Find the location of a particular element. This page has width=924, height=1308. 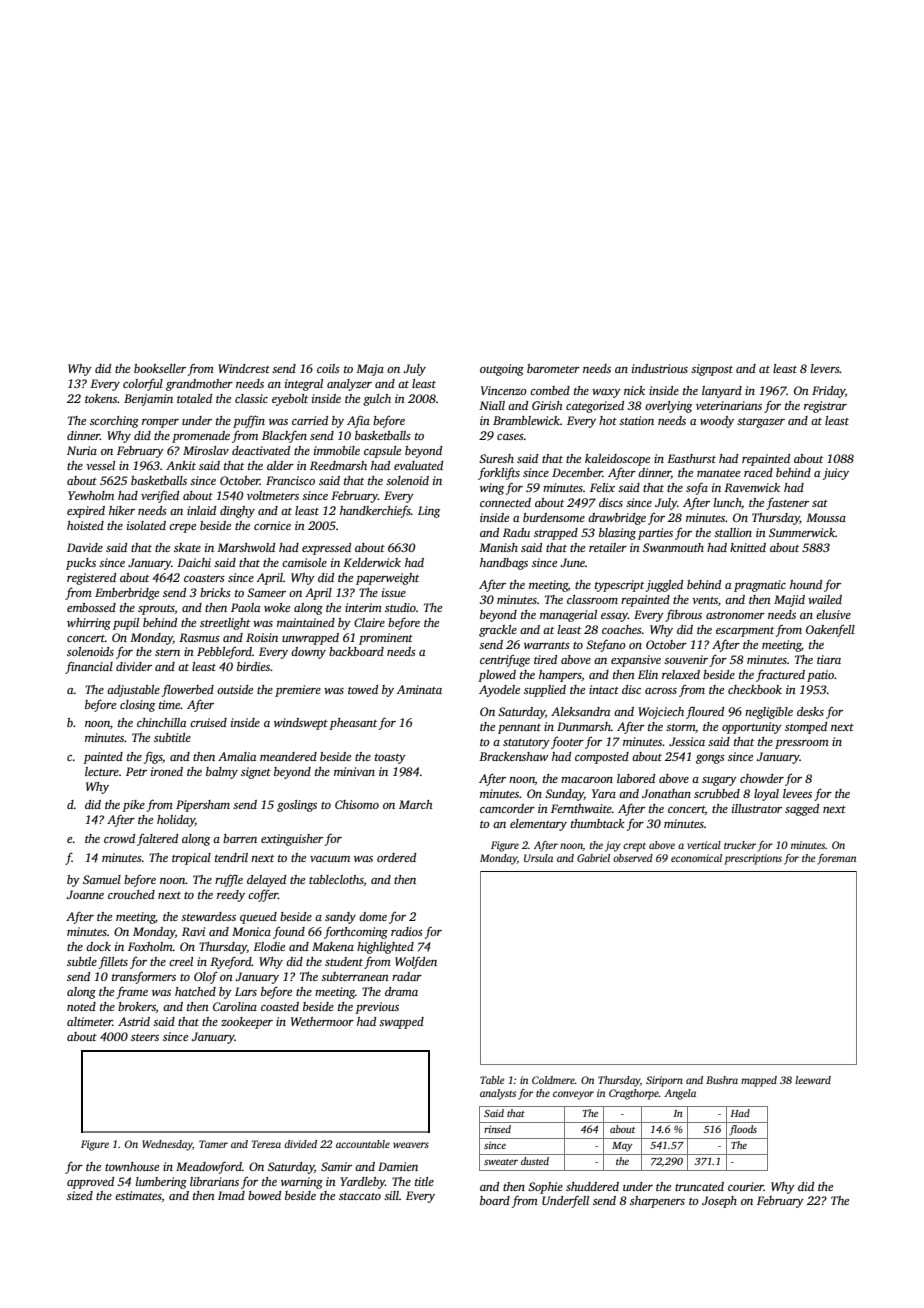

pennant is located at coordinates (519, 729).
